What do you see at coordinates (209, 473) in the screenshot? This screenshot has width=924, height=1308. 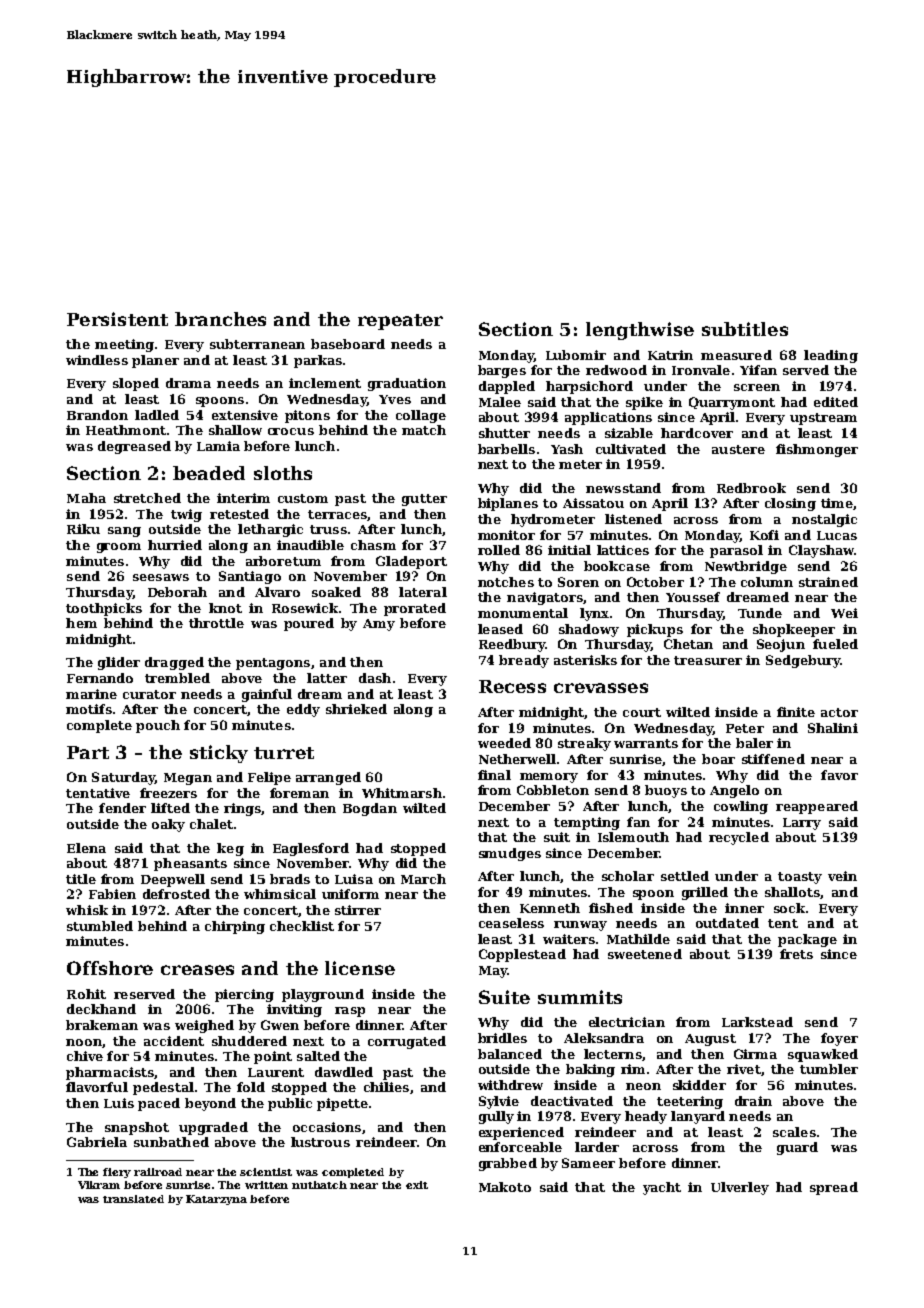 I see `beaded` at bounding box center [209, 473].
